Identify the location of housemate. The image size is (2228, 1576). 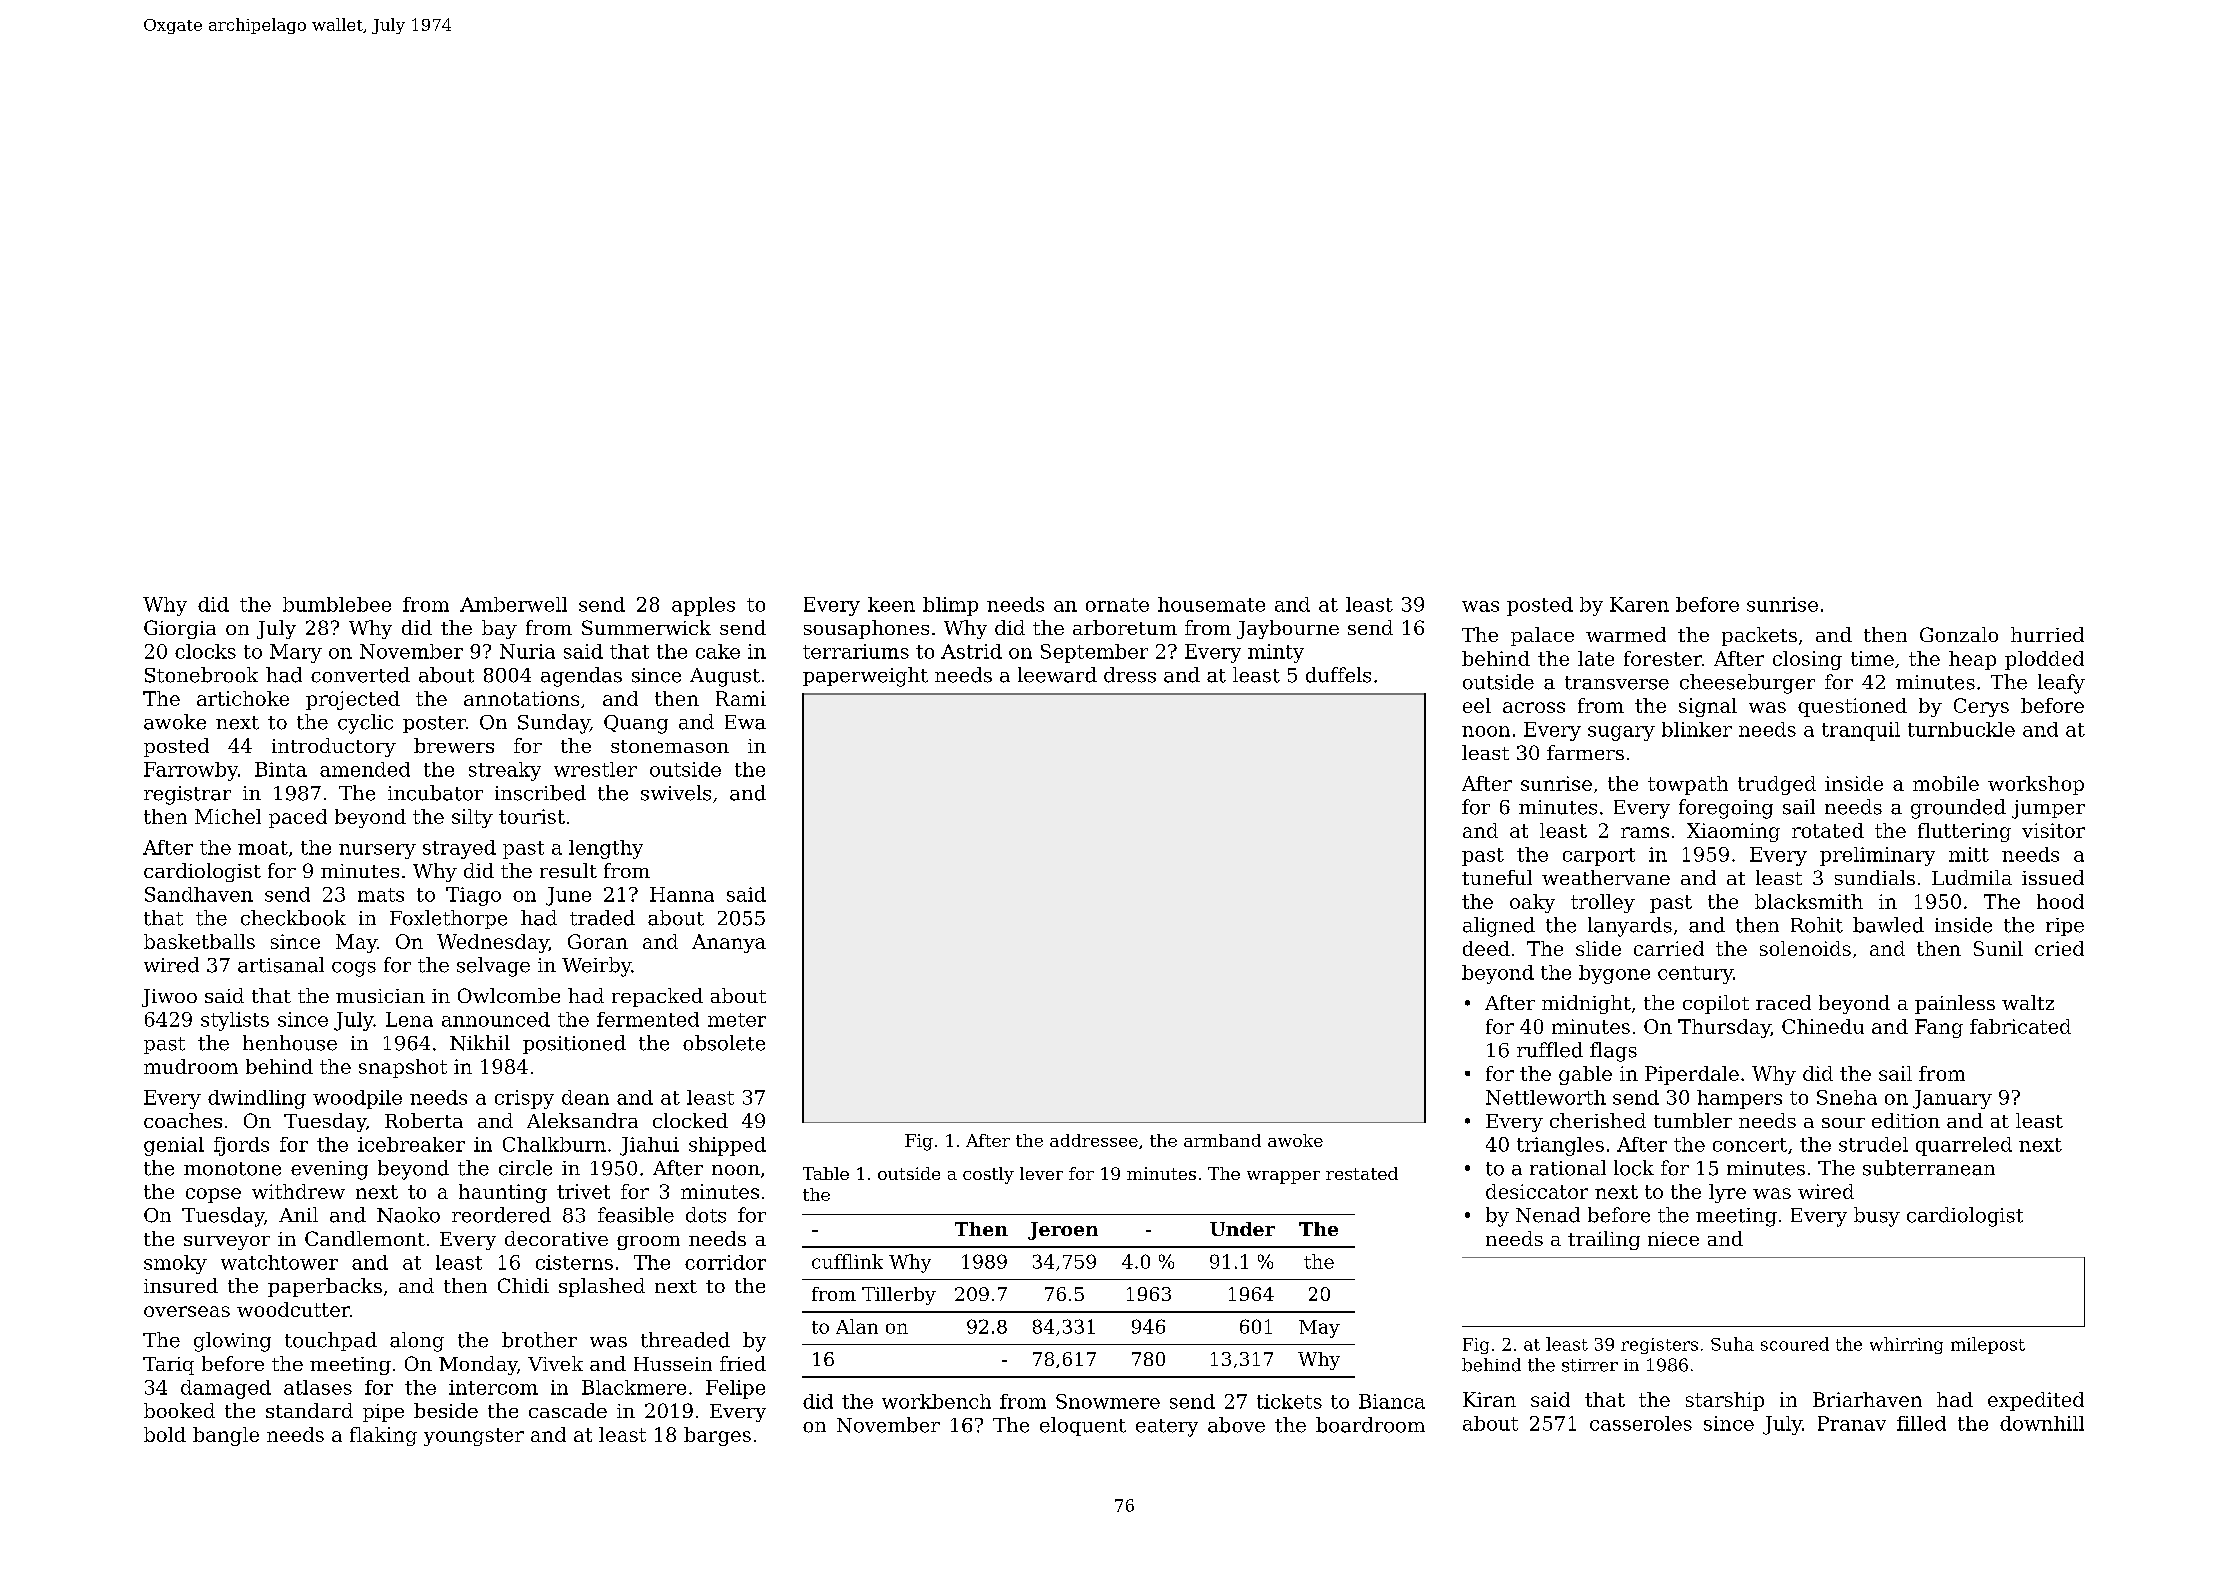
(1211, 604).
